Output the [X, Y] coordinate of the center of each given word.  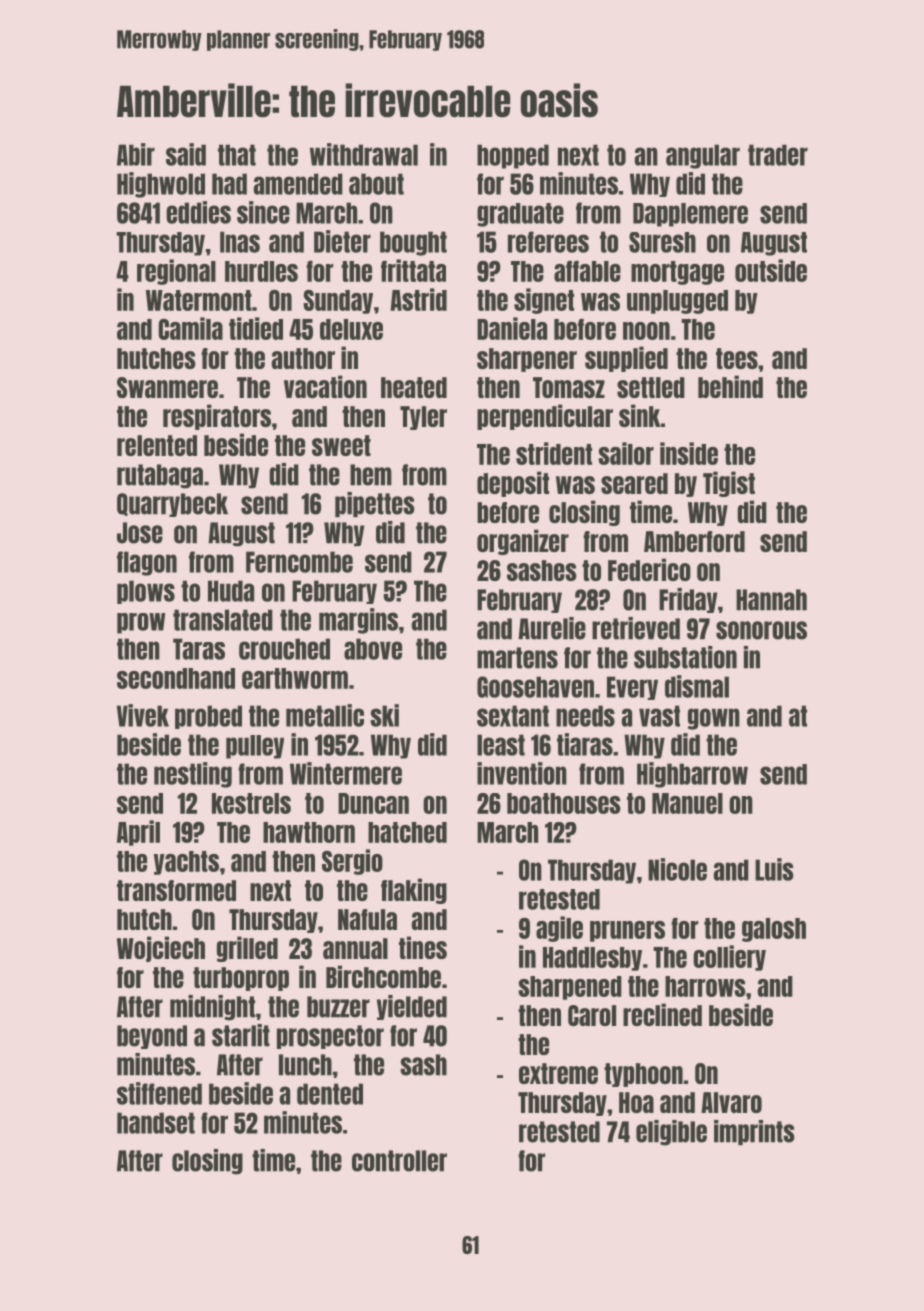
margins [358, 621]
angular [703, 156]
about [376, 184]
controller [399, 1161]
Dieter [342, 241]
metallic [325, 715]
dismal [697, 686]
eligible [671, 1133]
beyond [152, 1037]
